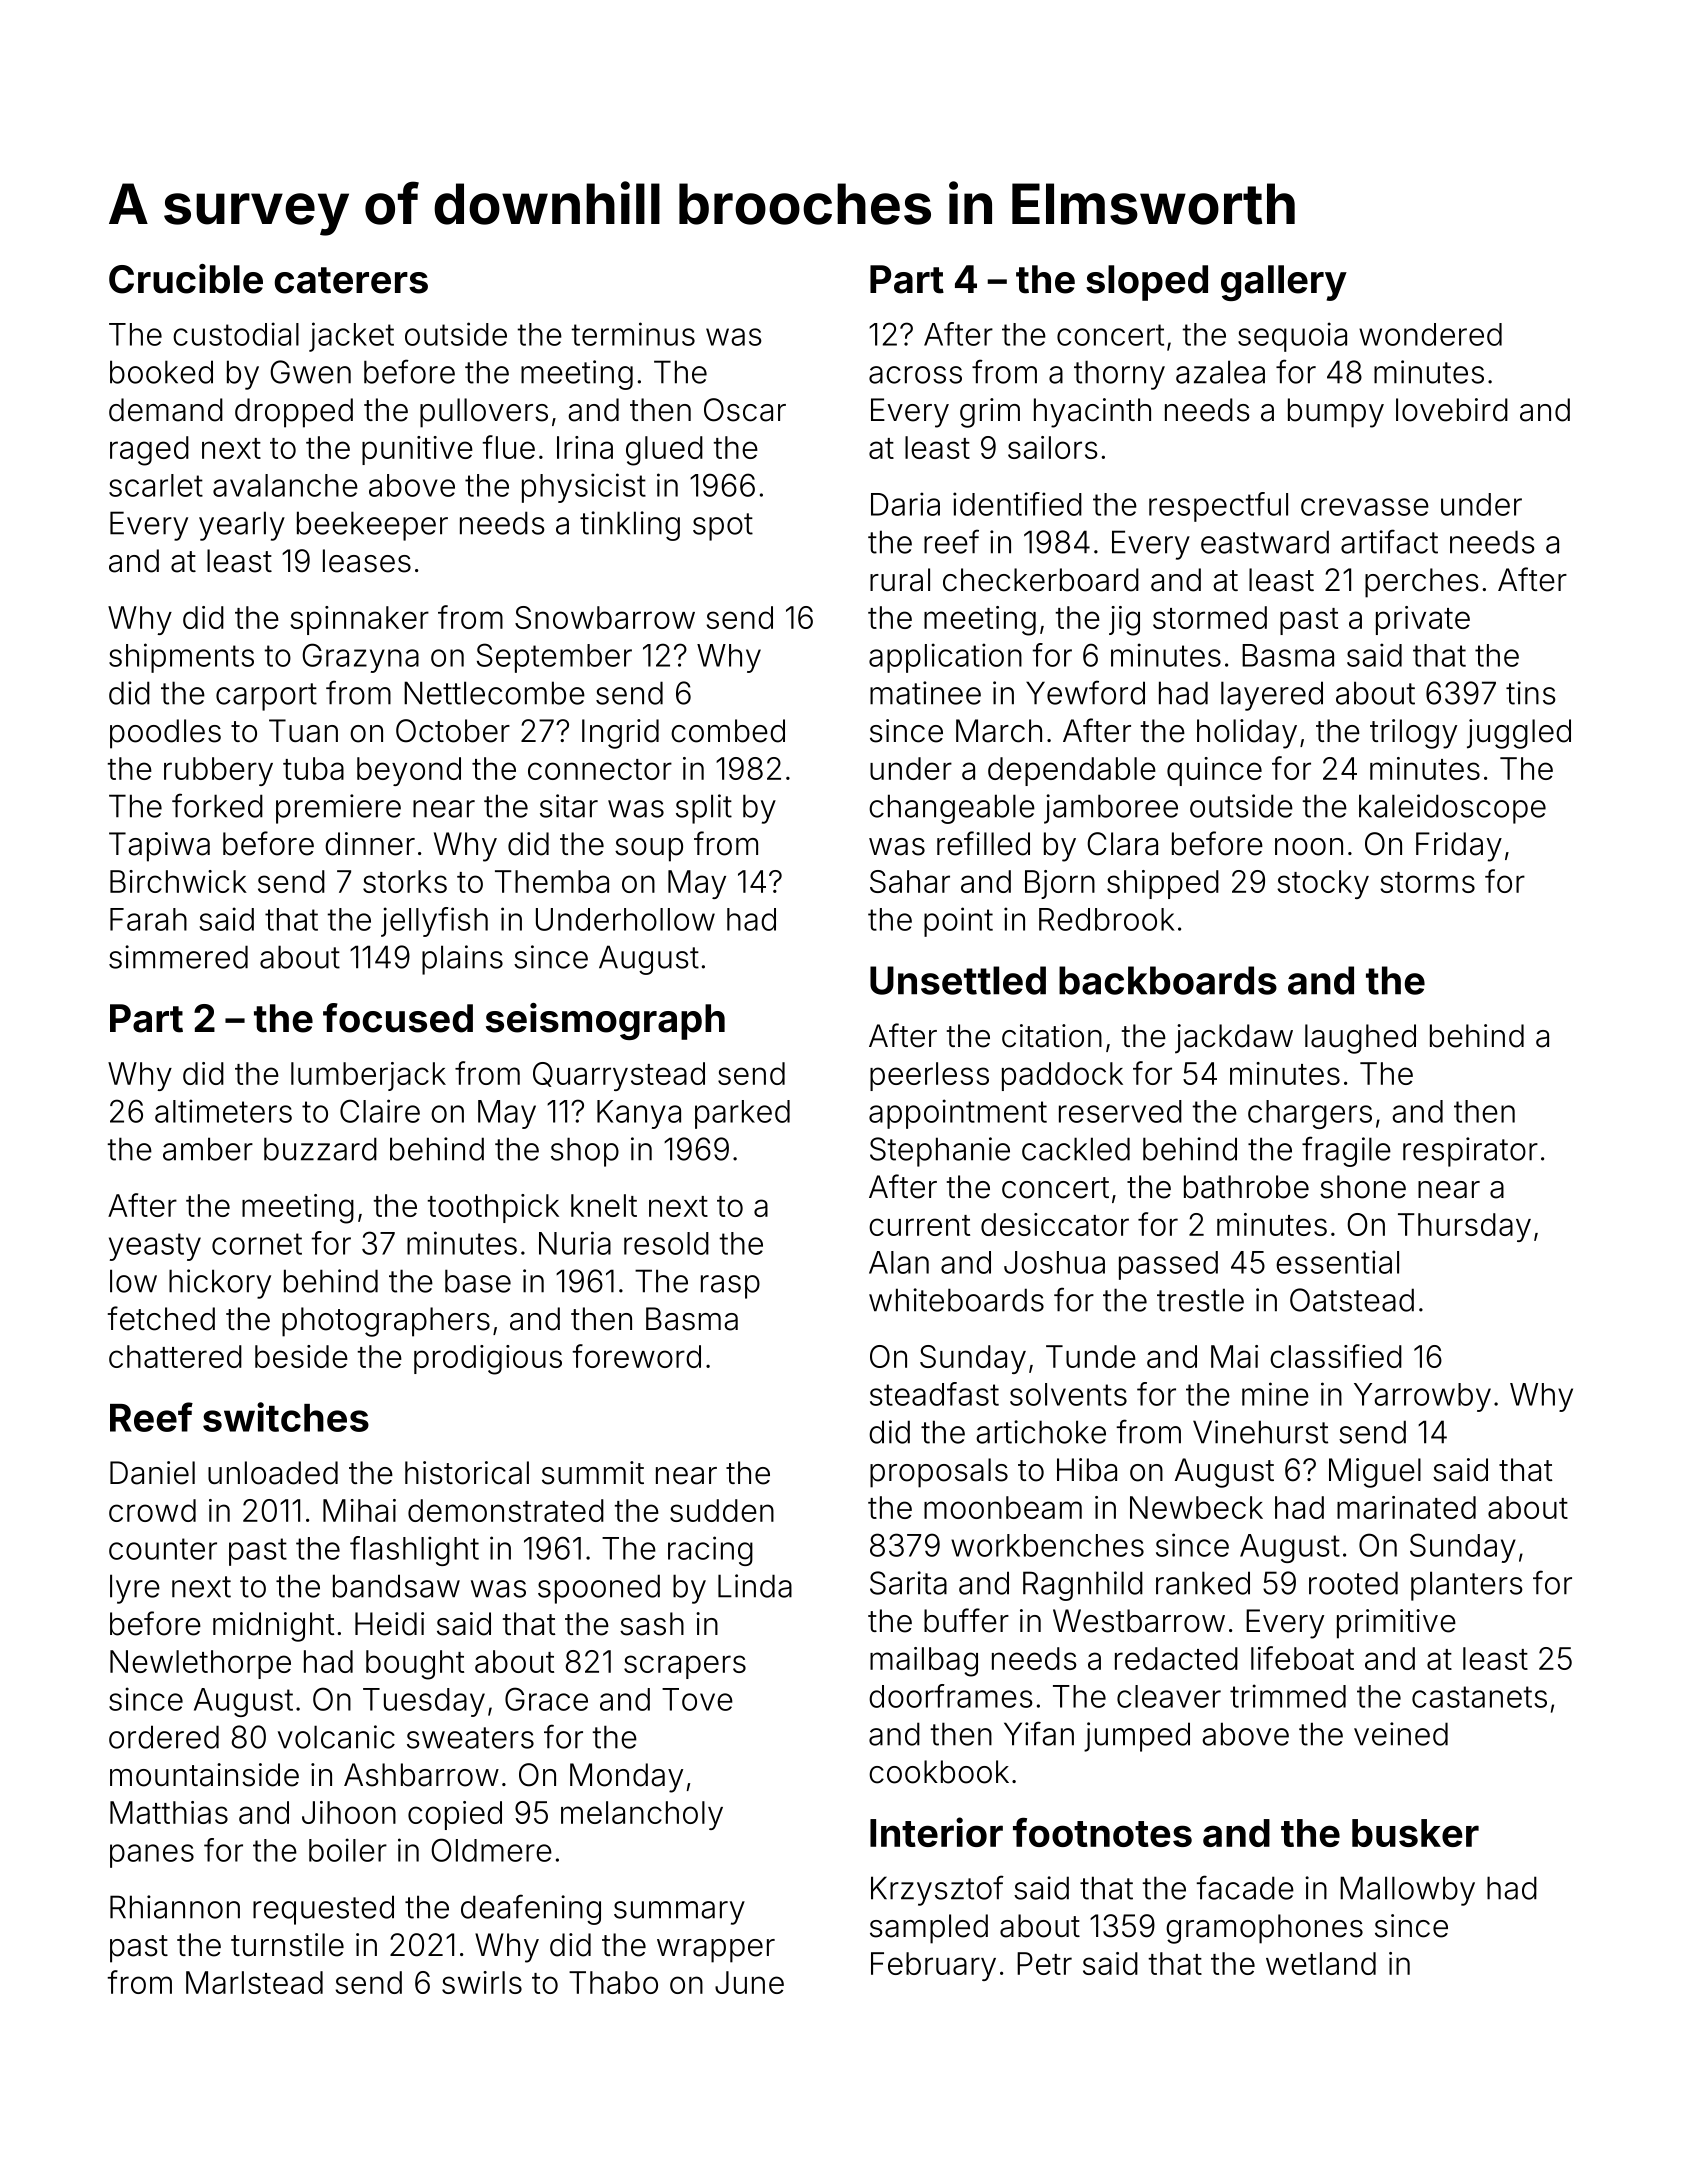 The width and height of the screenshot is (1683, 2178). I want to click on Thursday, so click(1464, 1227).
